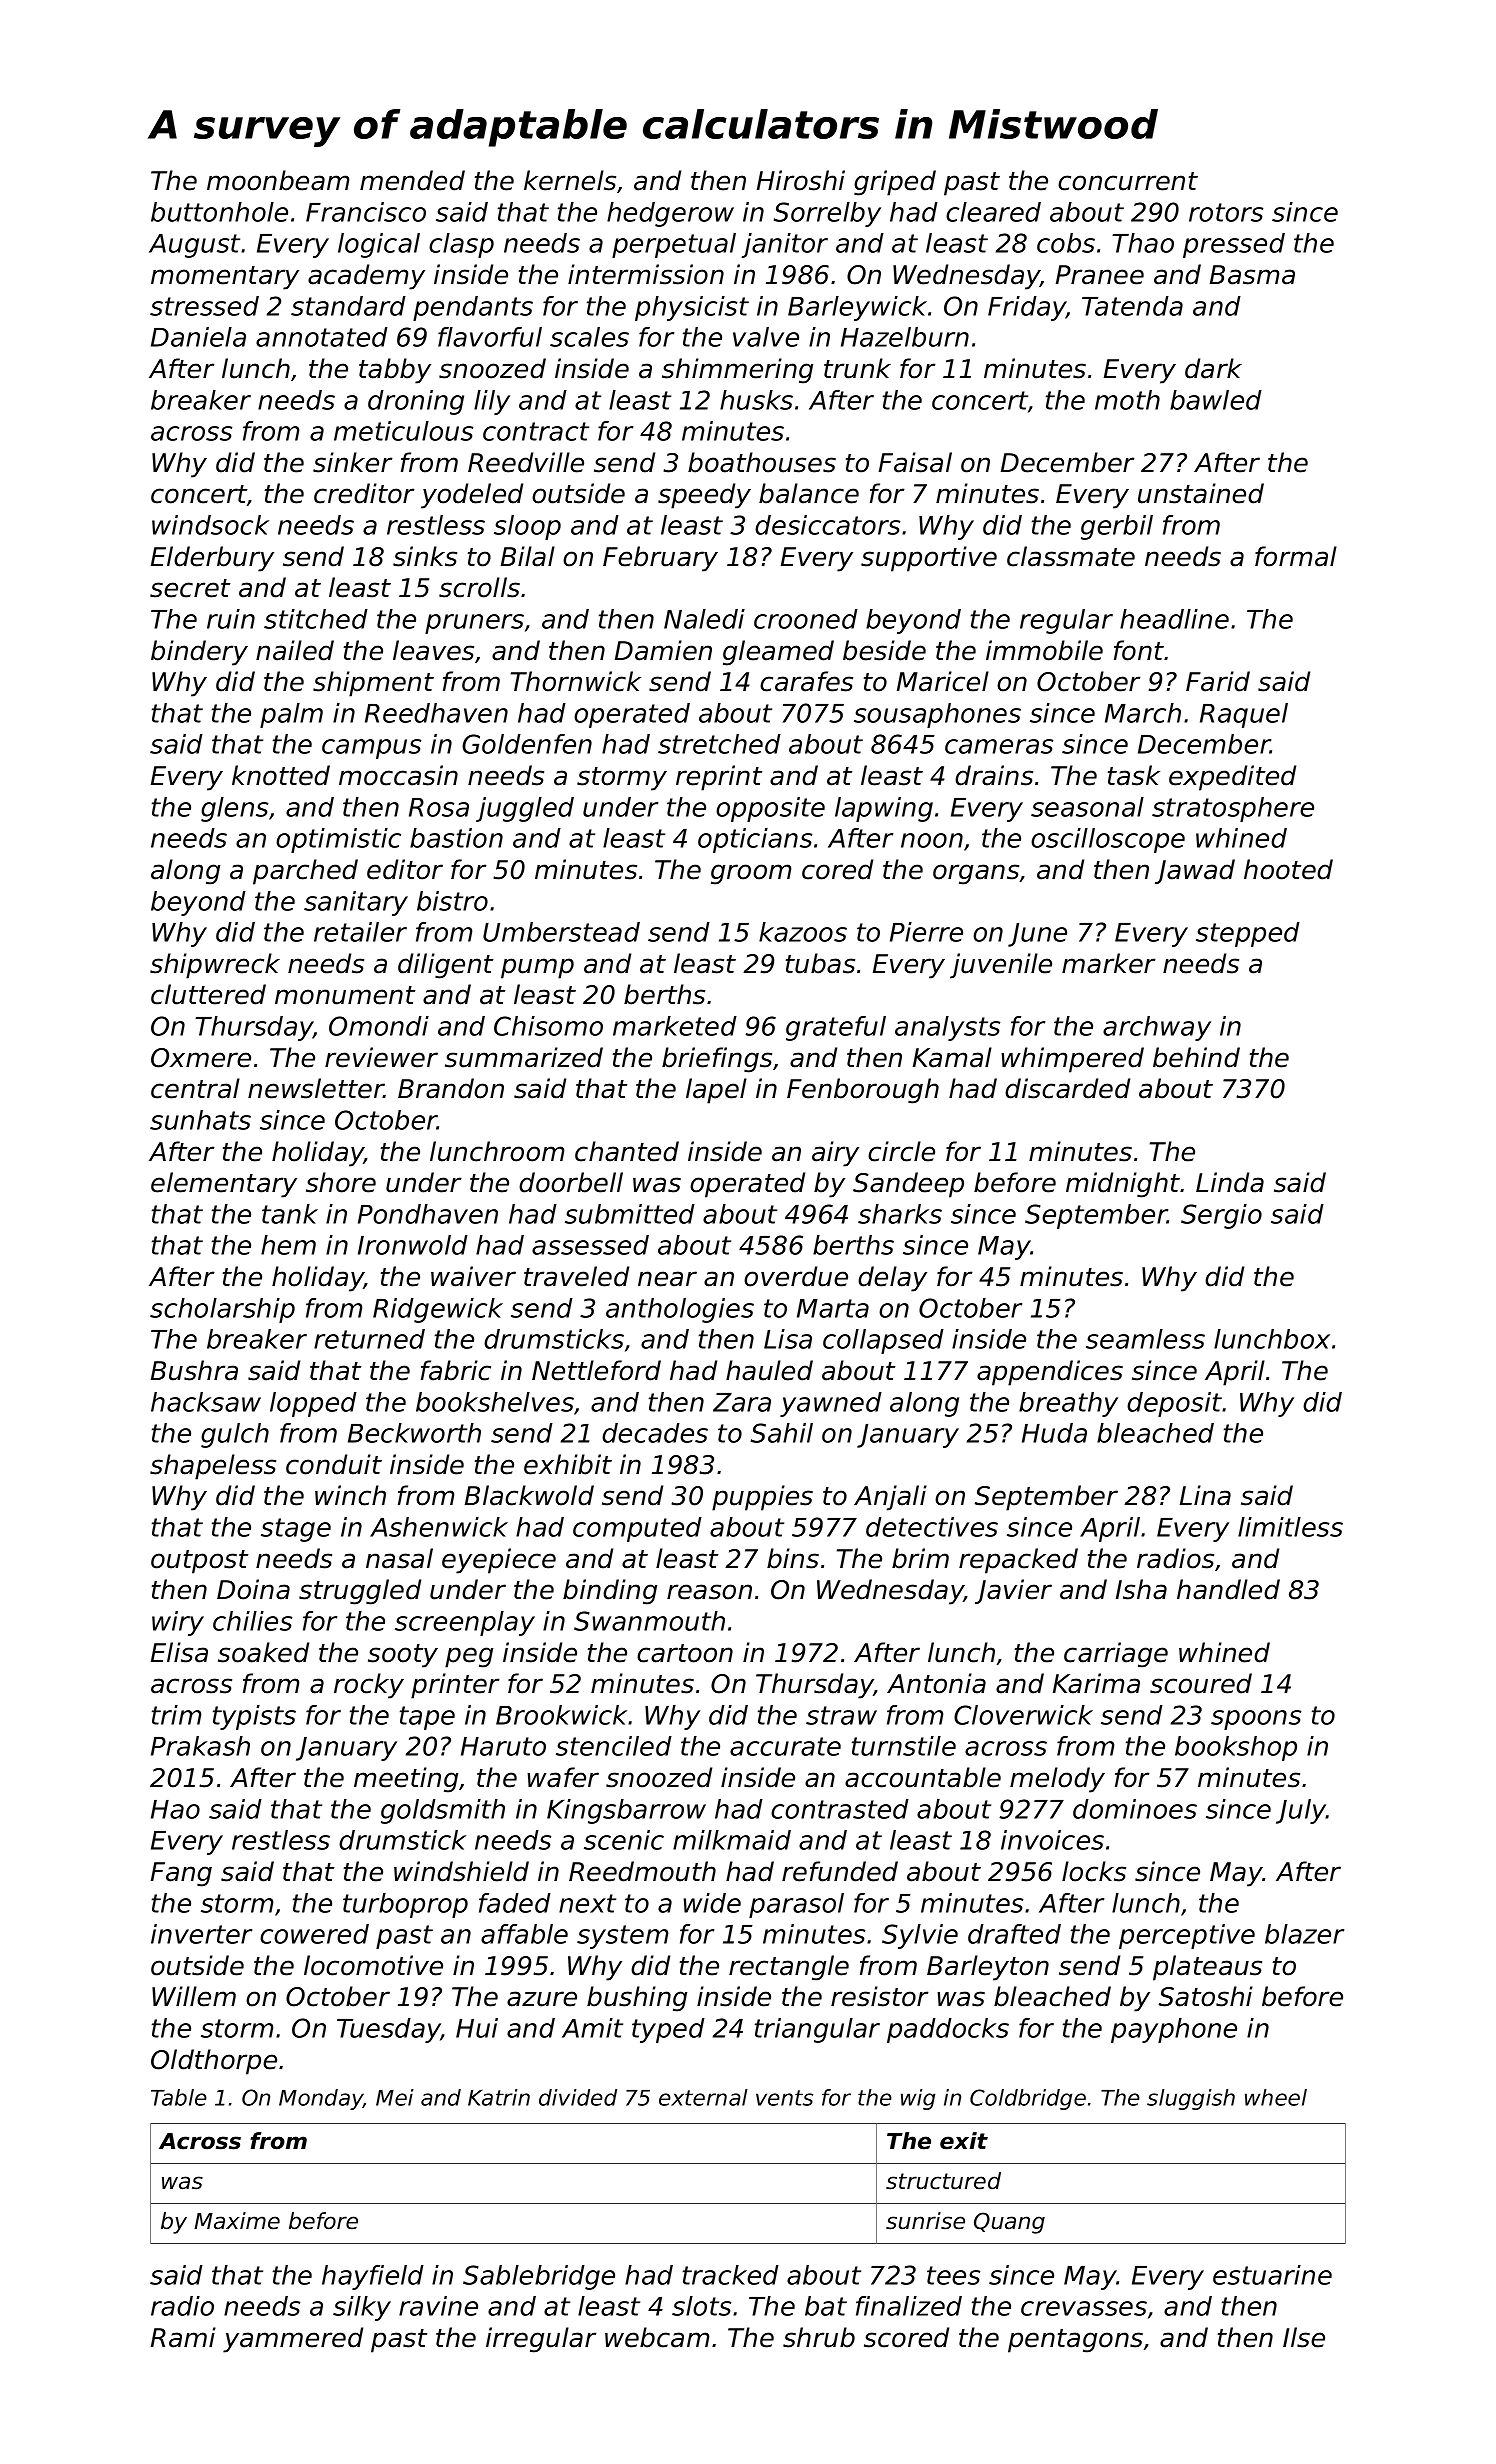 This image has width=1496, height=2464. Describe the element at coordinates (841, 1715) in the image. I see `straw` at that location.
